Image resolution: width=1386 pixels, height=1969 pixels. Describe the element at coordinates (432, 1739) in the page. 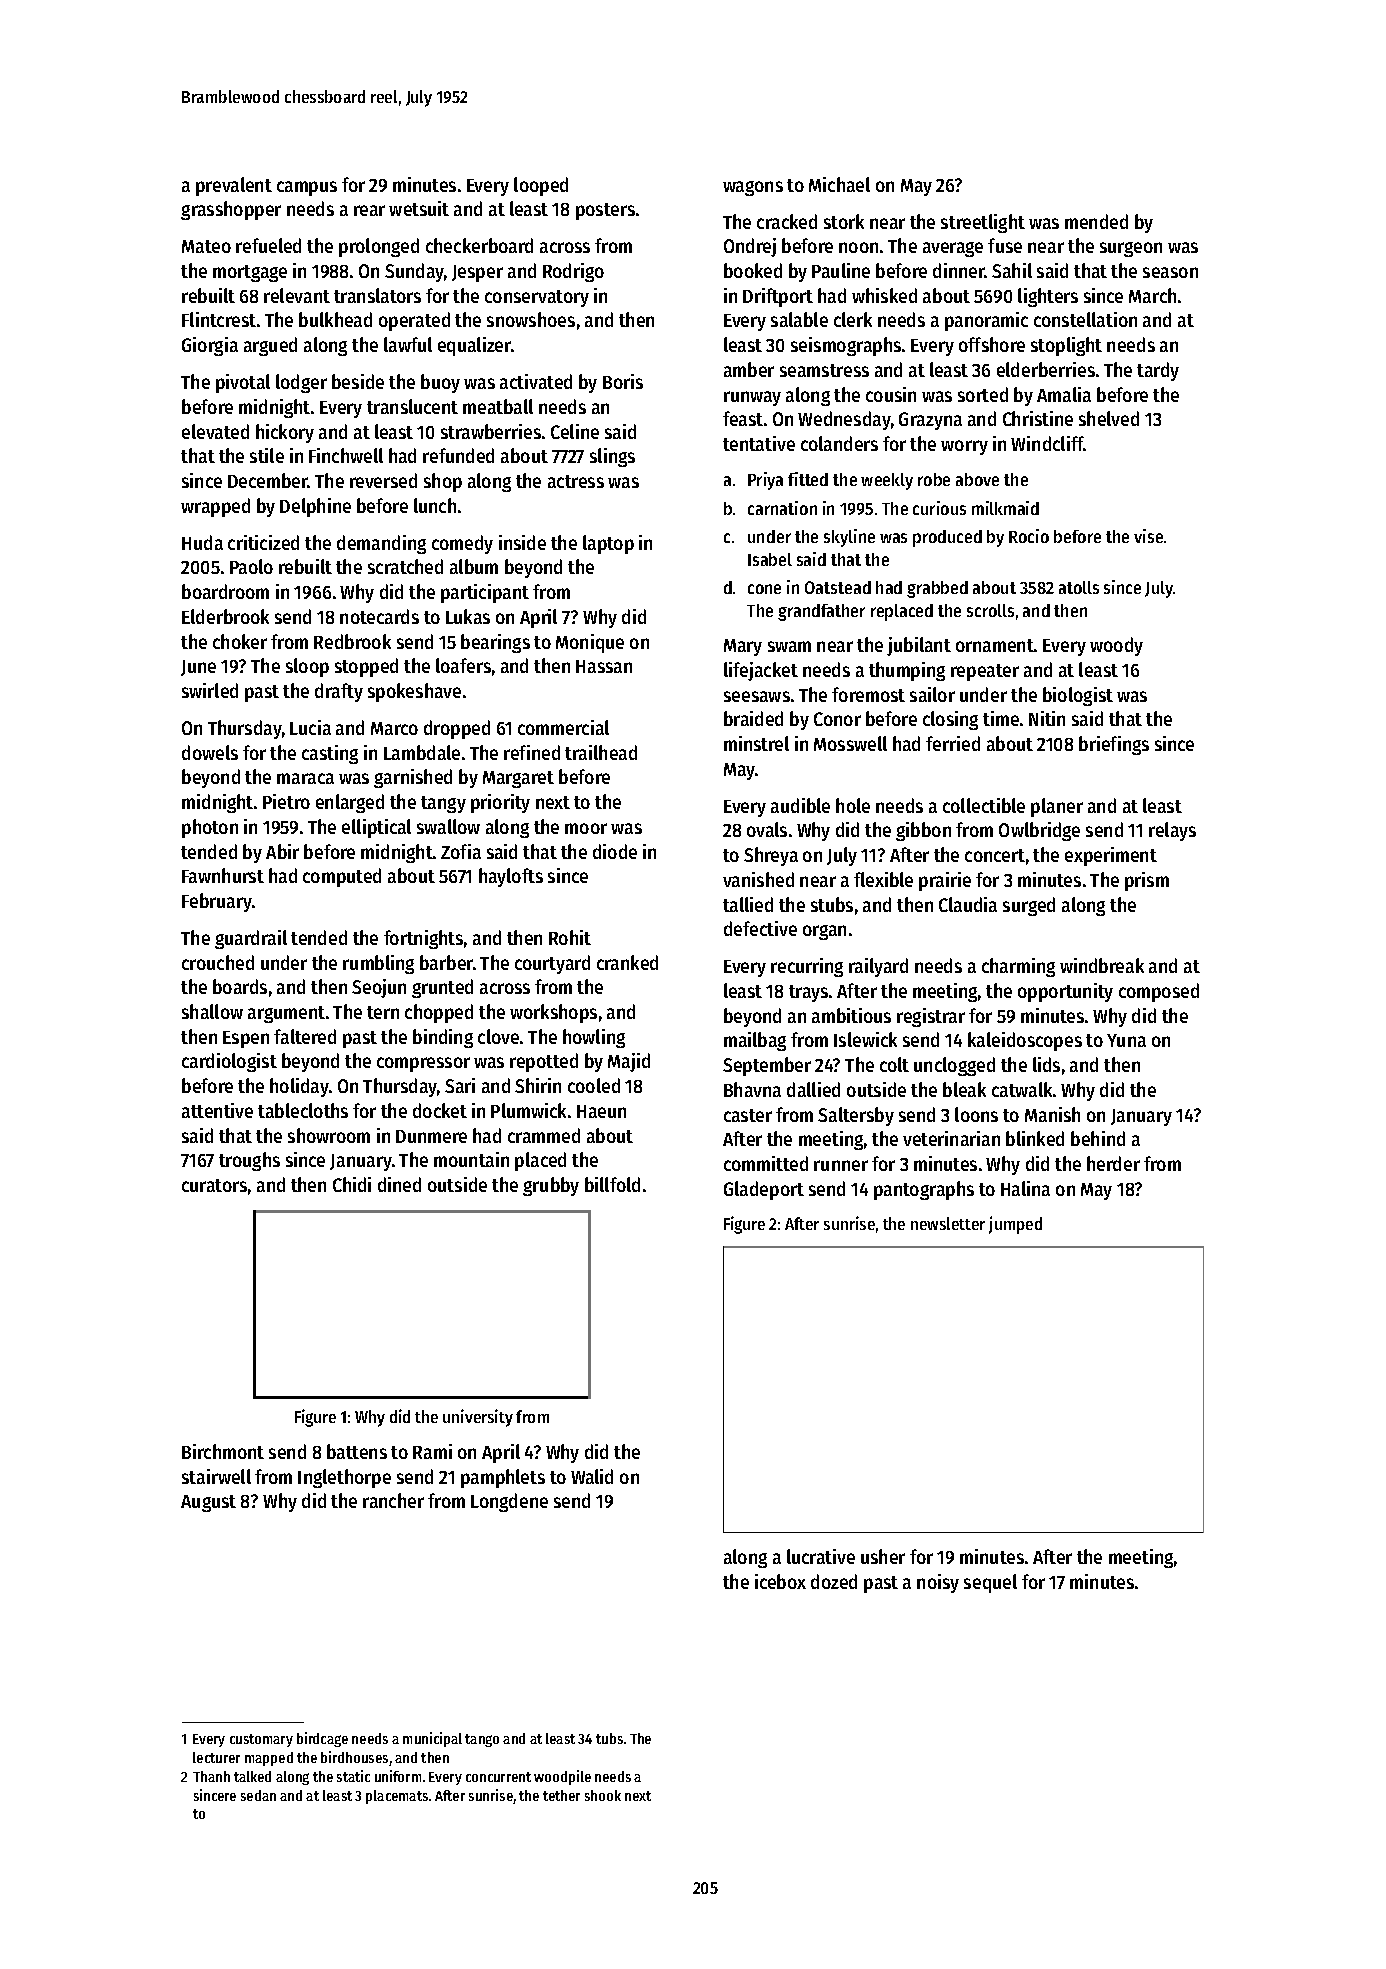

I see `municipal` at that location.
